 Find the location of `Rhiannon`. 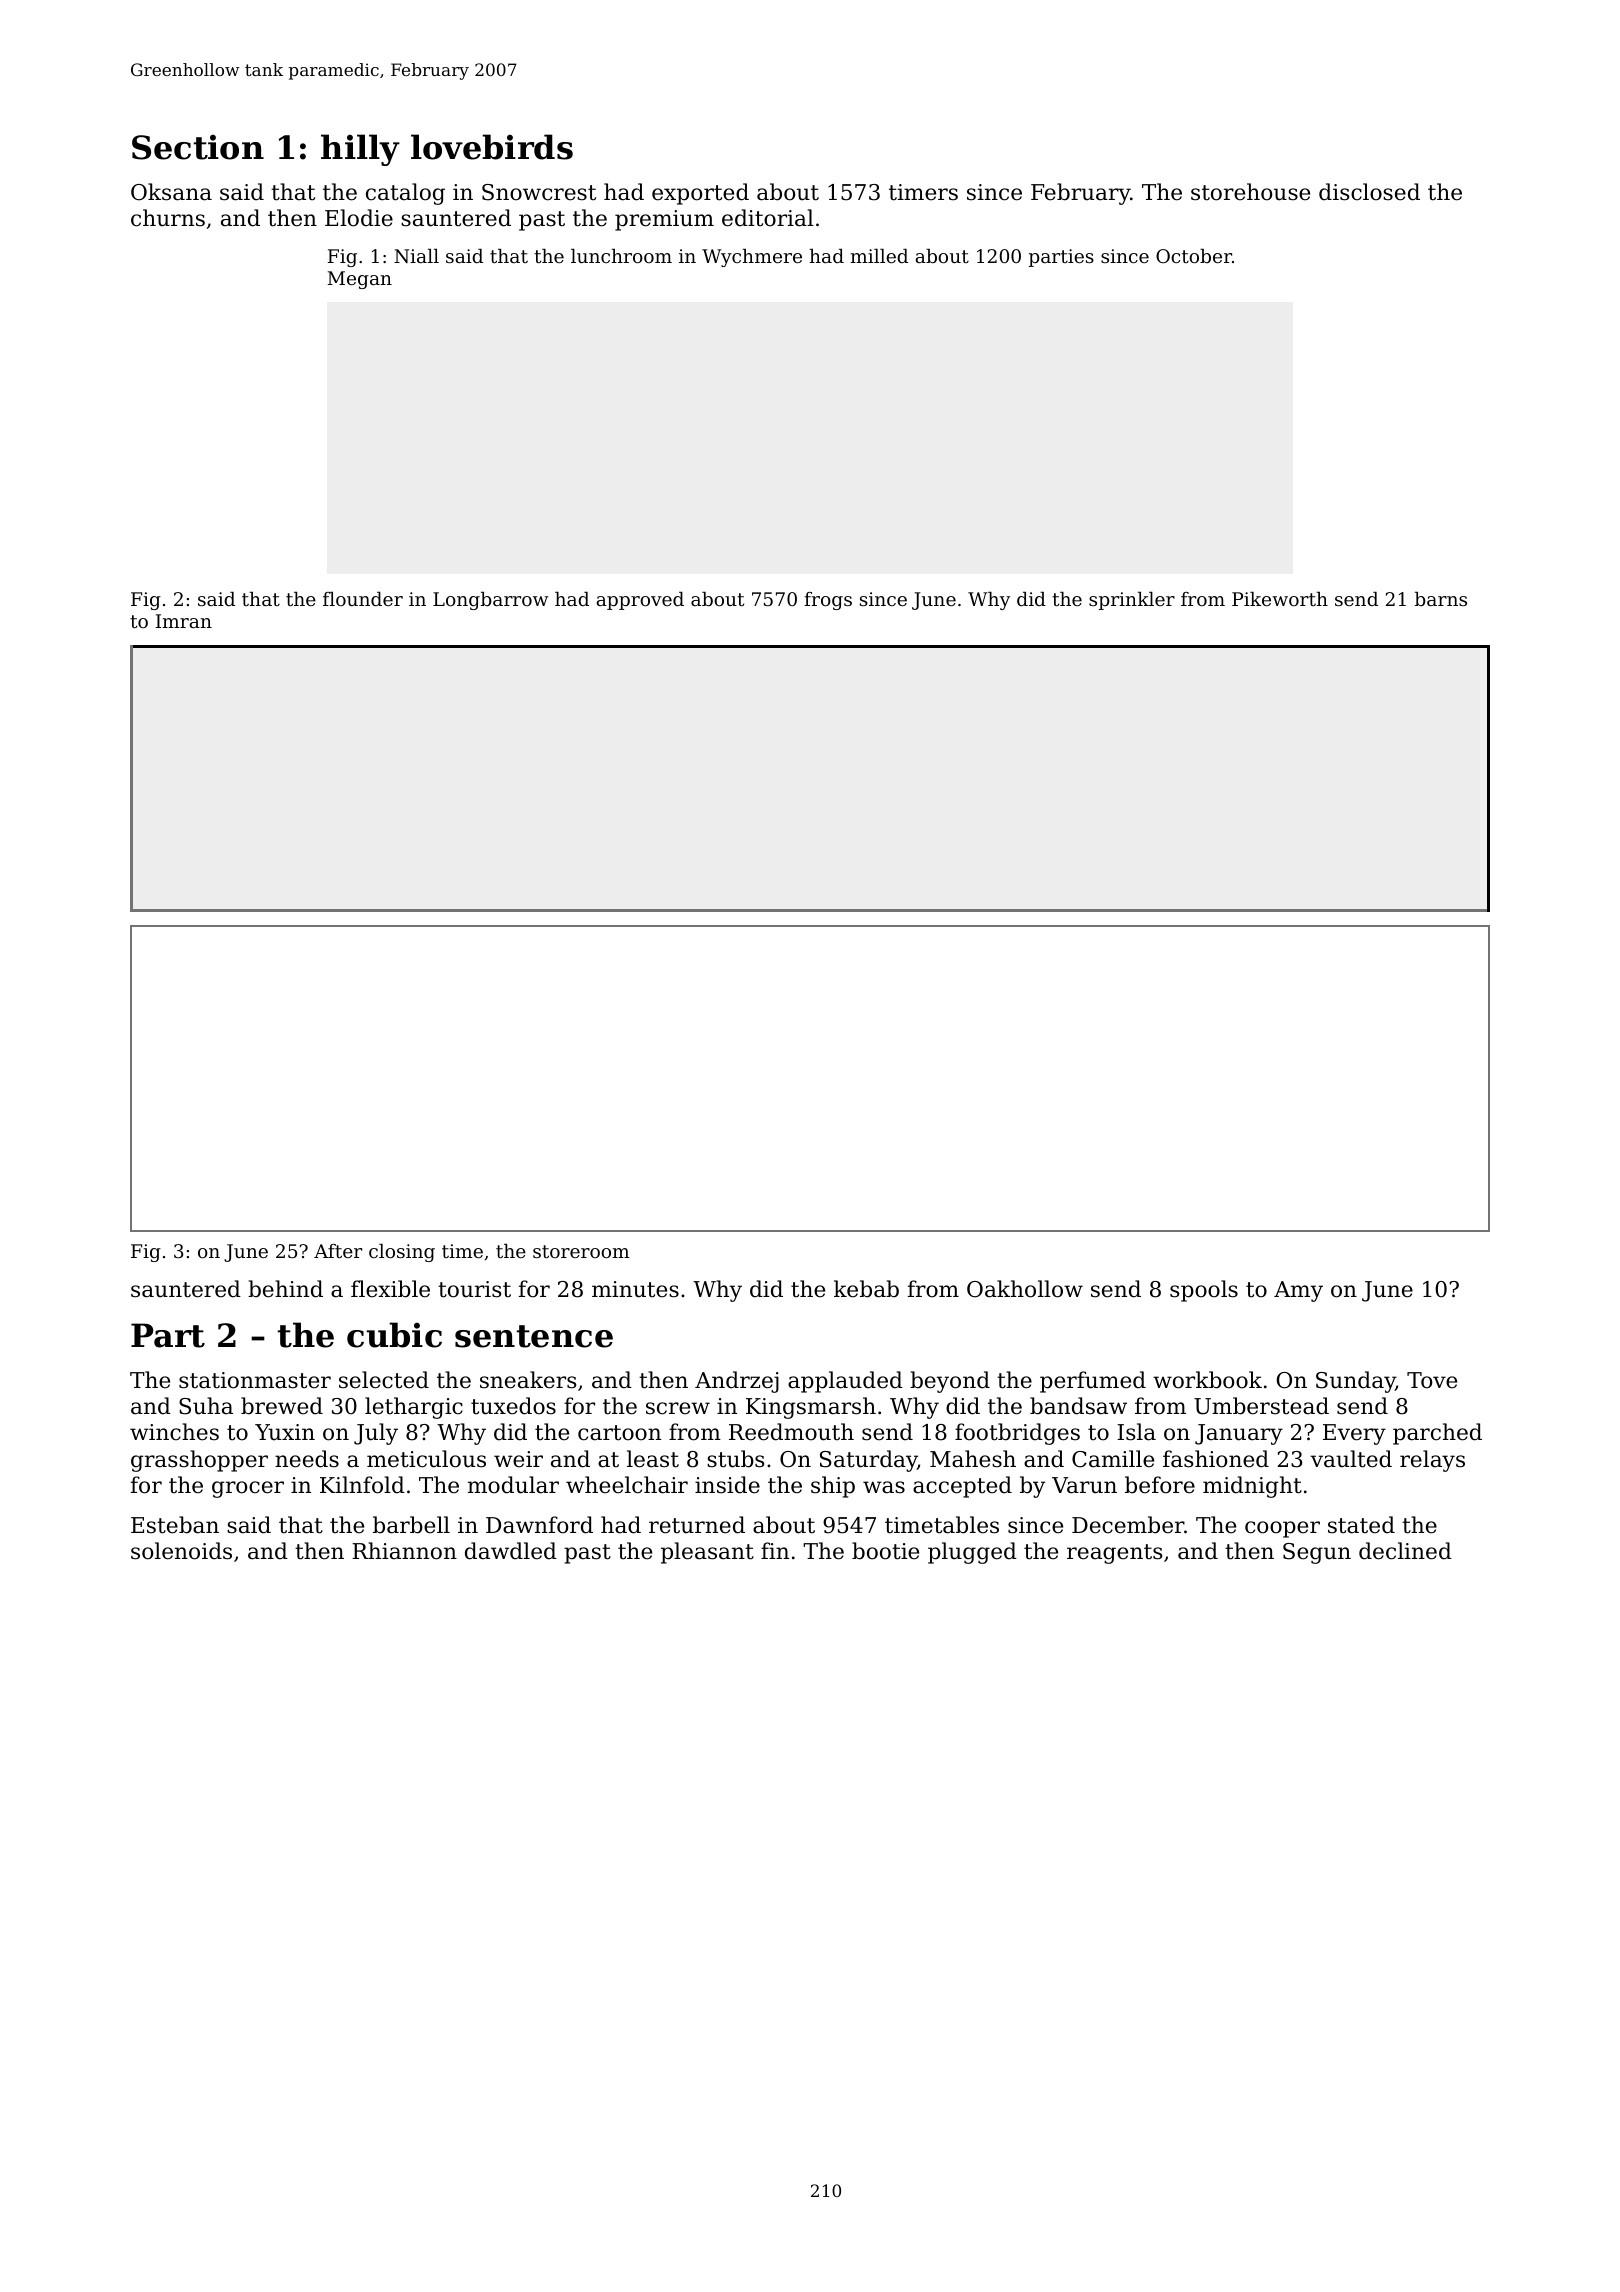

Rhiannon is located at coordinates (404, 1551).
